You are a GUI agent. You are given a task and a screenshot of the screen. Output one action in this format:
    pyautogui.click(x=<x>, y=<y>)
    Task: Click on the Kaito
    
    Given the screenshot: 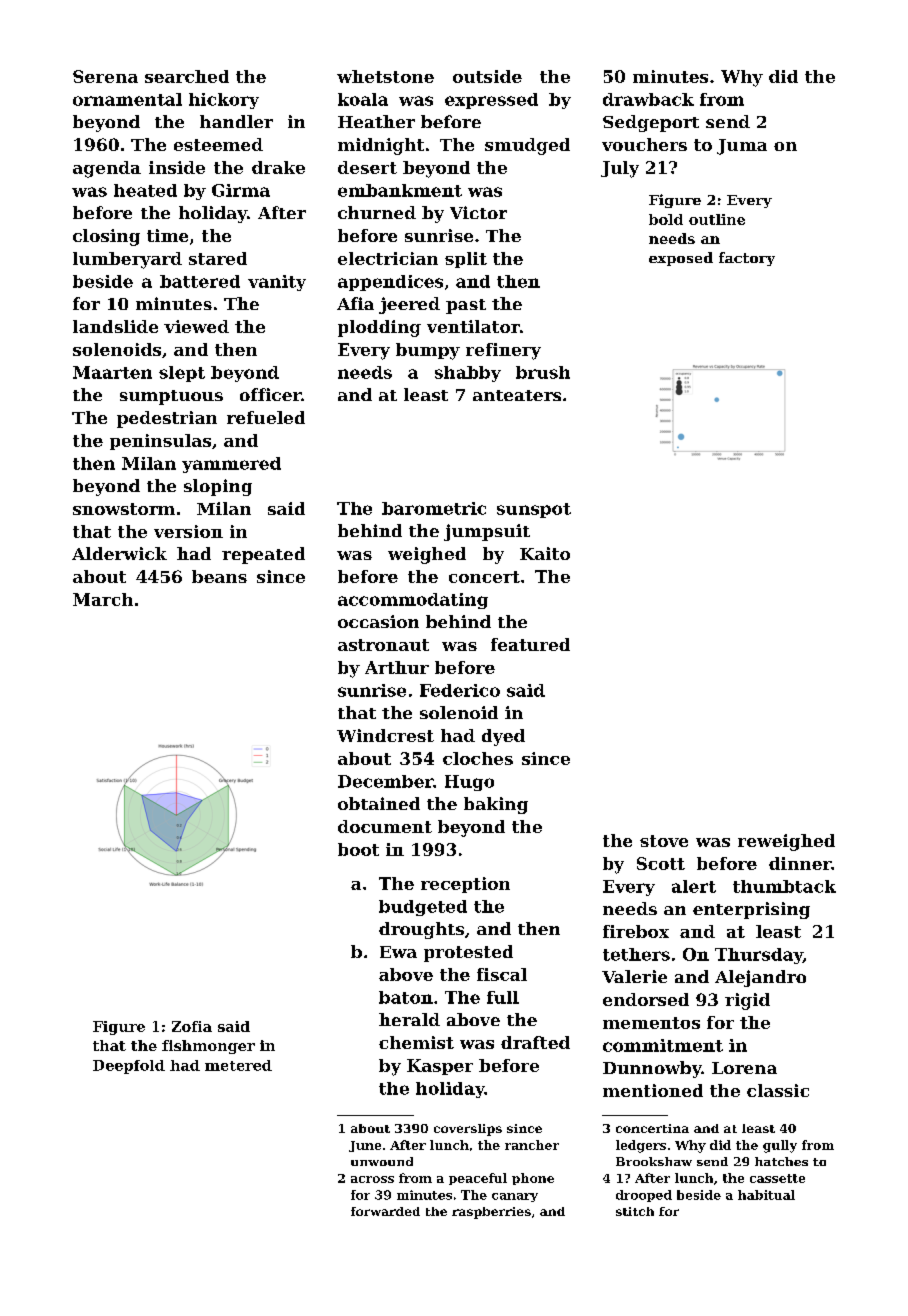 What is the action you would take?
    pyautogui.click(x=545, y=553)
